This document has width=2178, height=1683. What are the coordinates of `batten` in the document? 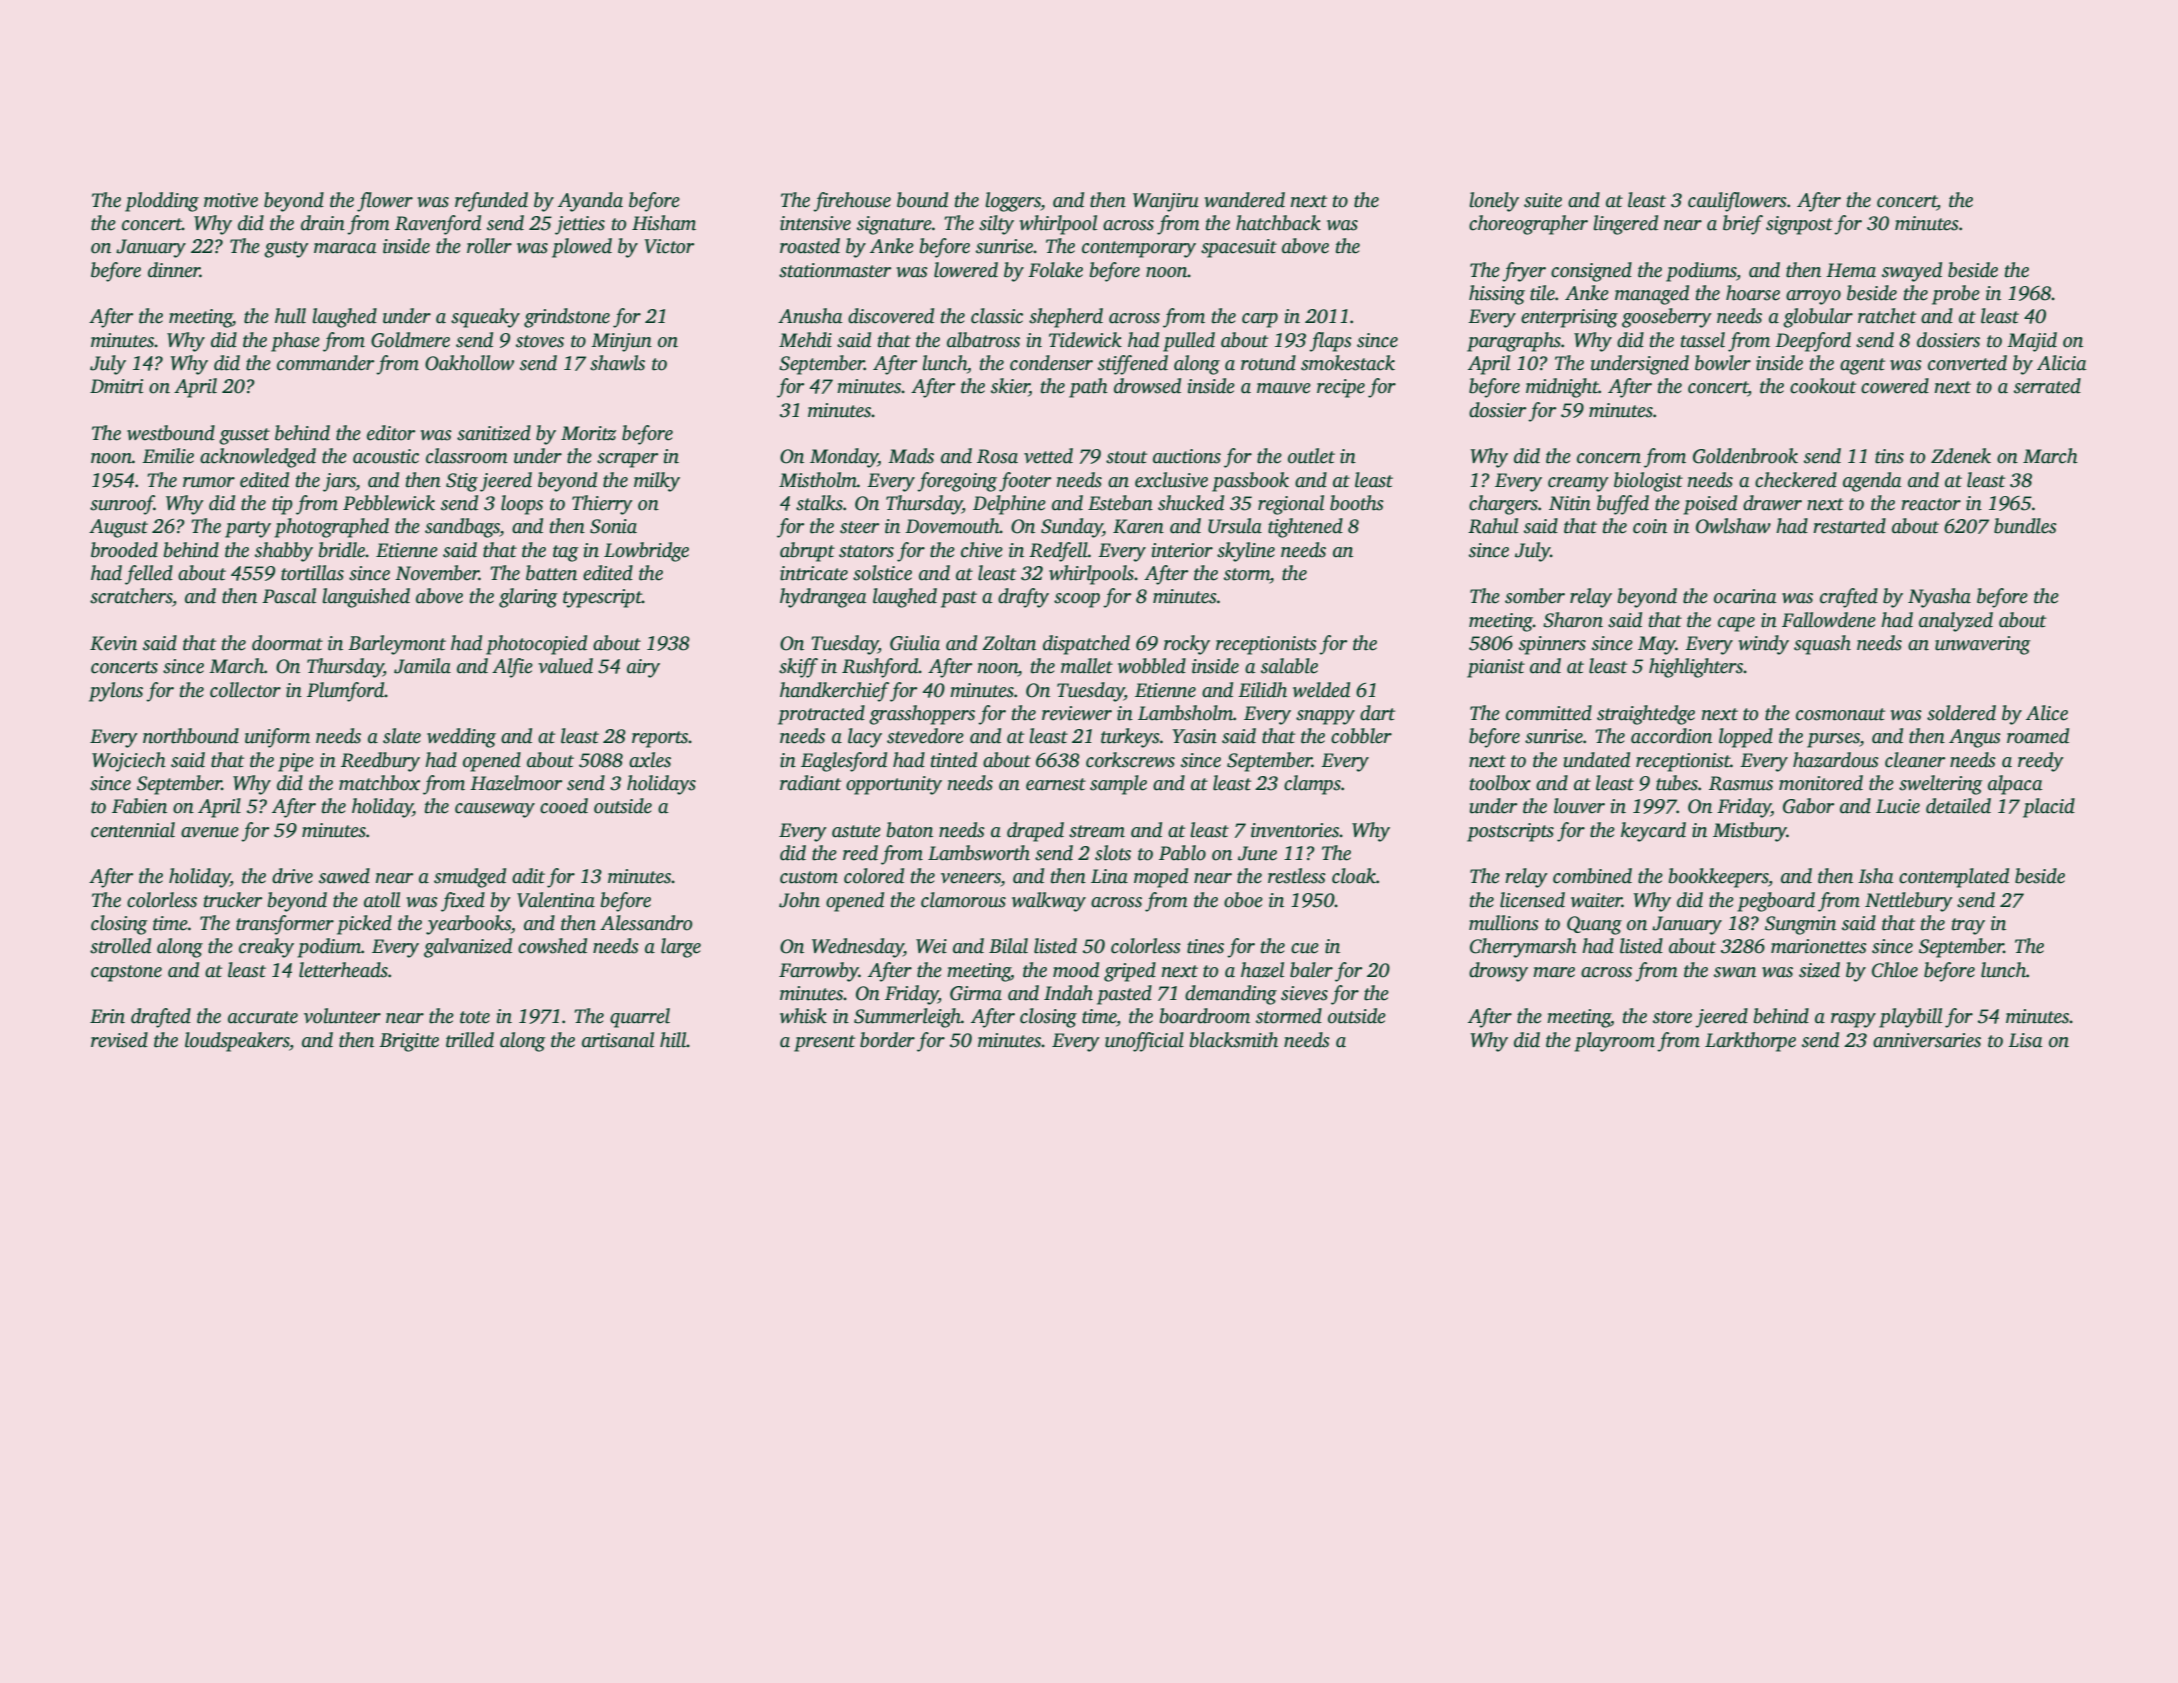 It's located at (551, 573).
